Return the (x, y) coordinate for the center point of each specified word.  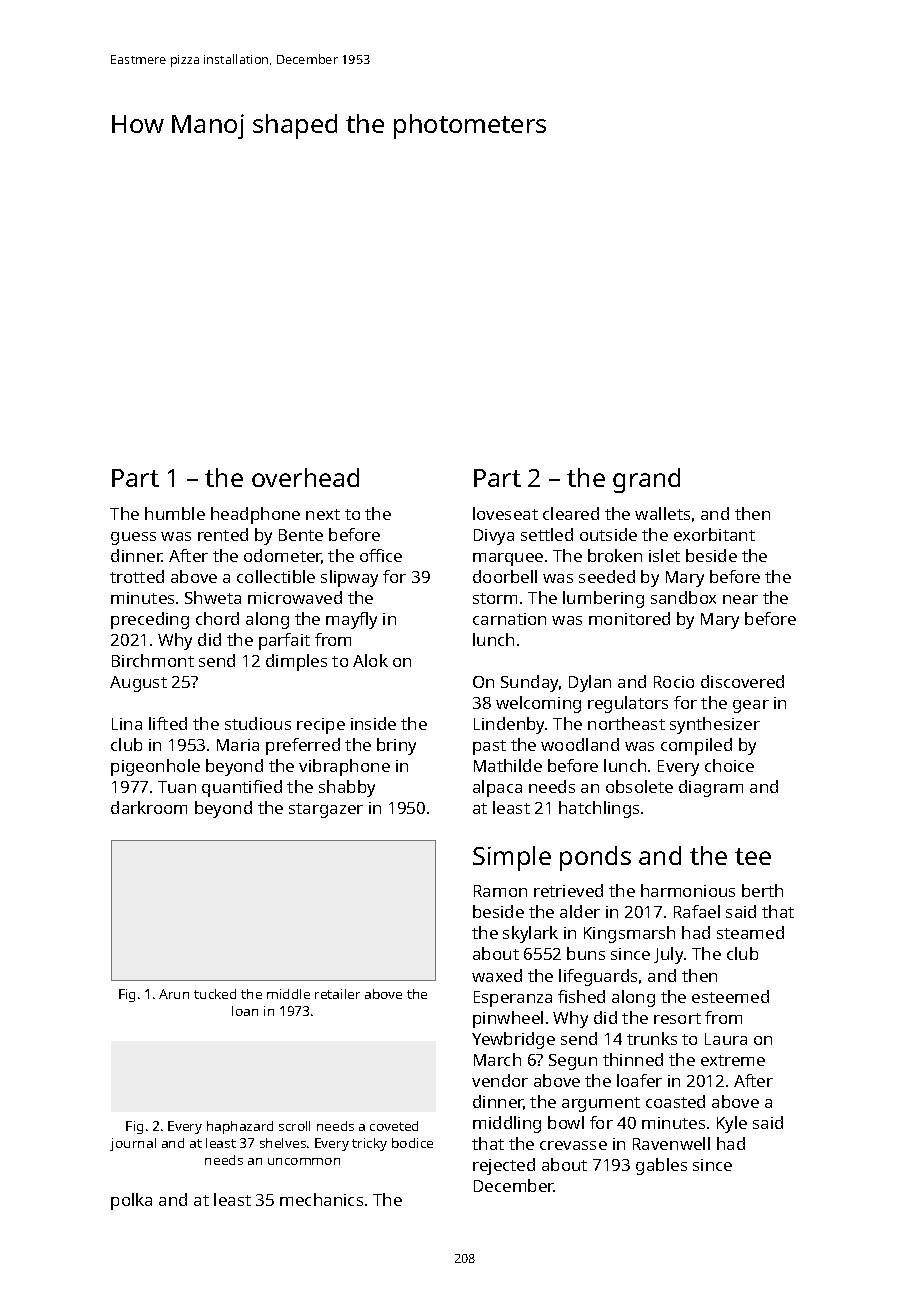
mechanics (321, 1199)
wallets (662, 513)
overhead (305, 477)
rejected (504, 1166)
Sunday (529, 683)
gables (661, 1166)
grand (646, 480)
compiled (696, 746)
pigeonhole (155, 767)
